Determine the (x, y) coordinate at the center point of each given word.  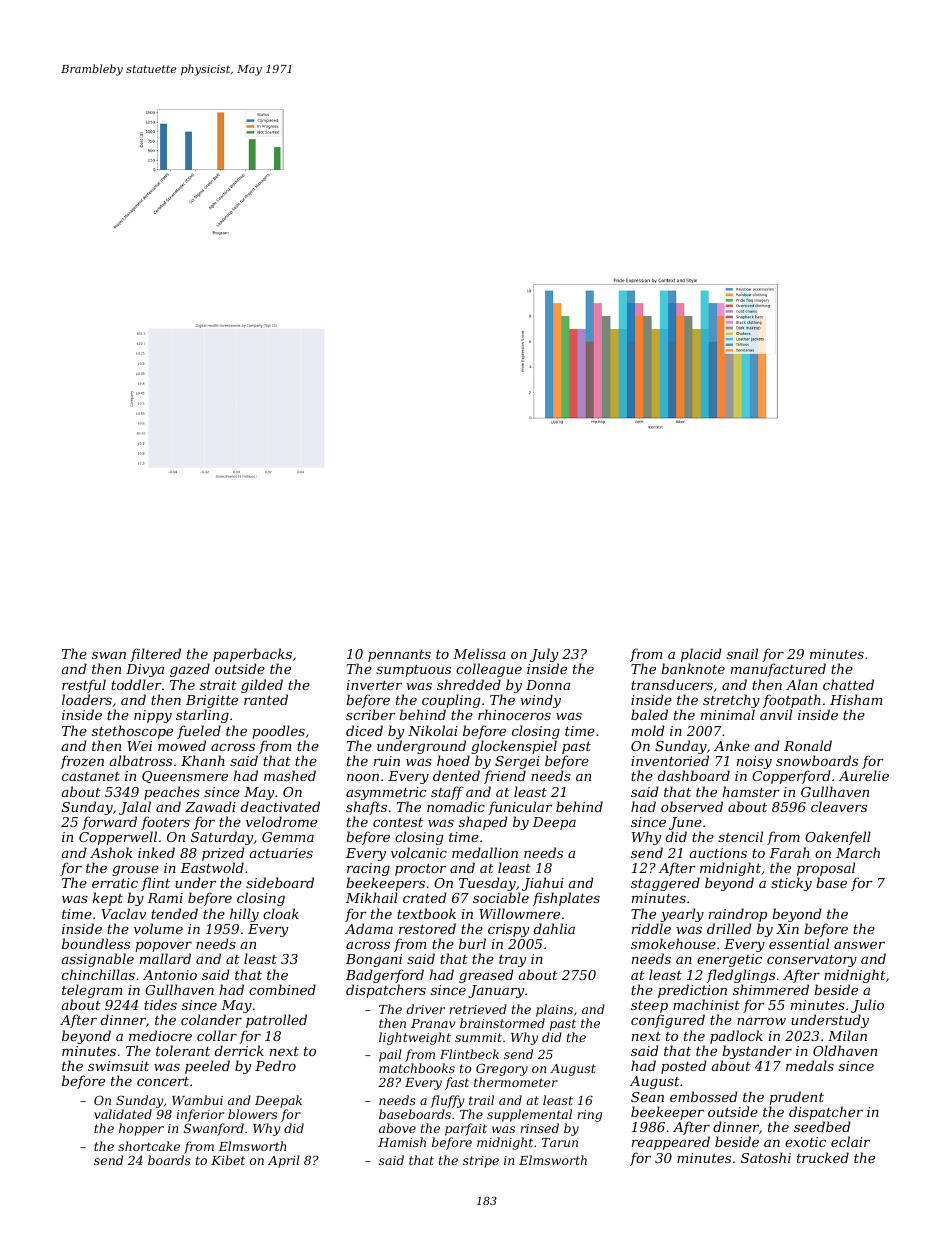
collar (217, 1035)
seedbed (822, 1126)
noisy (754, 762)
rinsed (539, 1128)
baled (649, 714)
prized (223, 854)
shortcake (149, 1146)
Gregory (502, 1069)
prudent (796, 1098)
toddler (136, 684)
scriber (371, 714)
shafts (366, 808)
